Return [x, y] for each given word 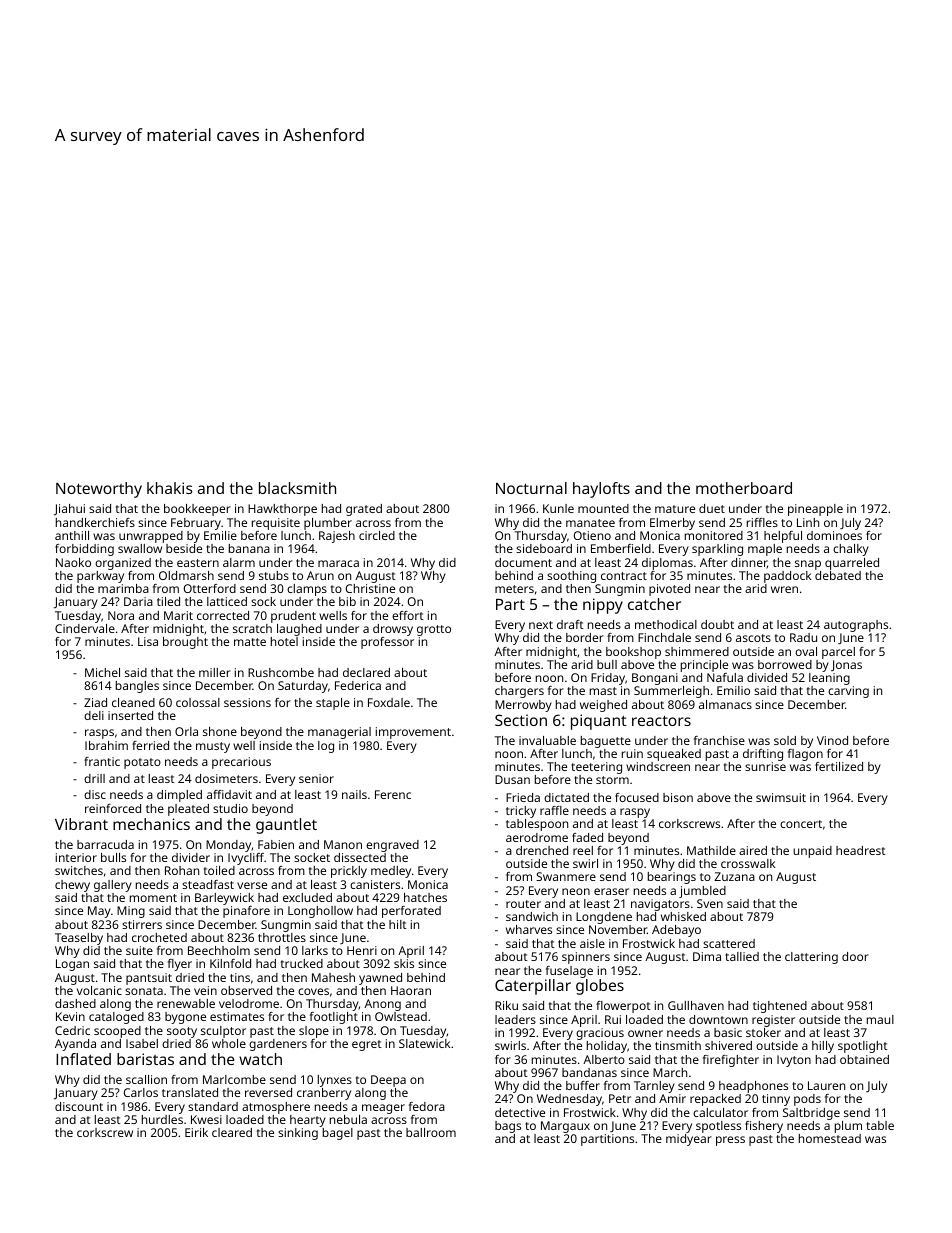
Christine [370, 588]
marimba [123, 588]
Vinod [832, 740]
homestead [830, 1138]
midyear [689, 1140]
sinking [298, 1134]
